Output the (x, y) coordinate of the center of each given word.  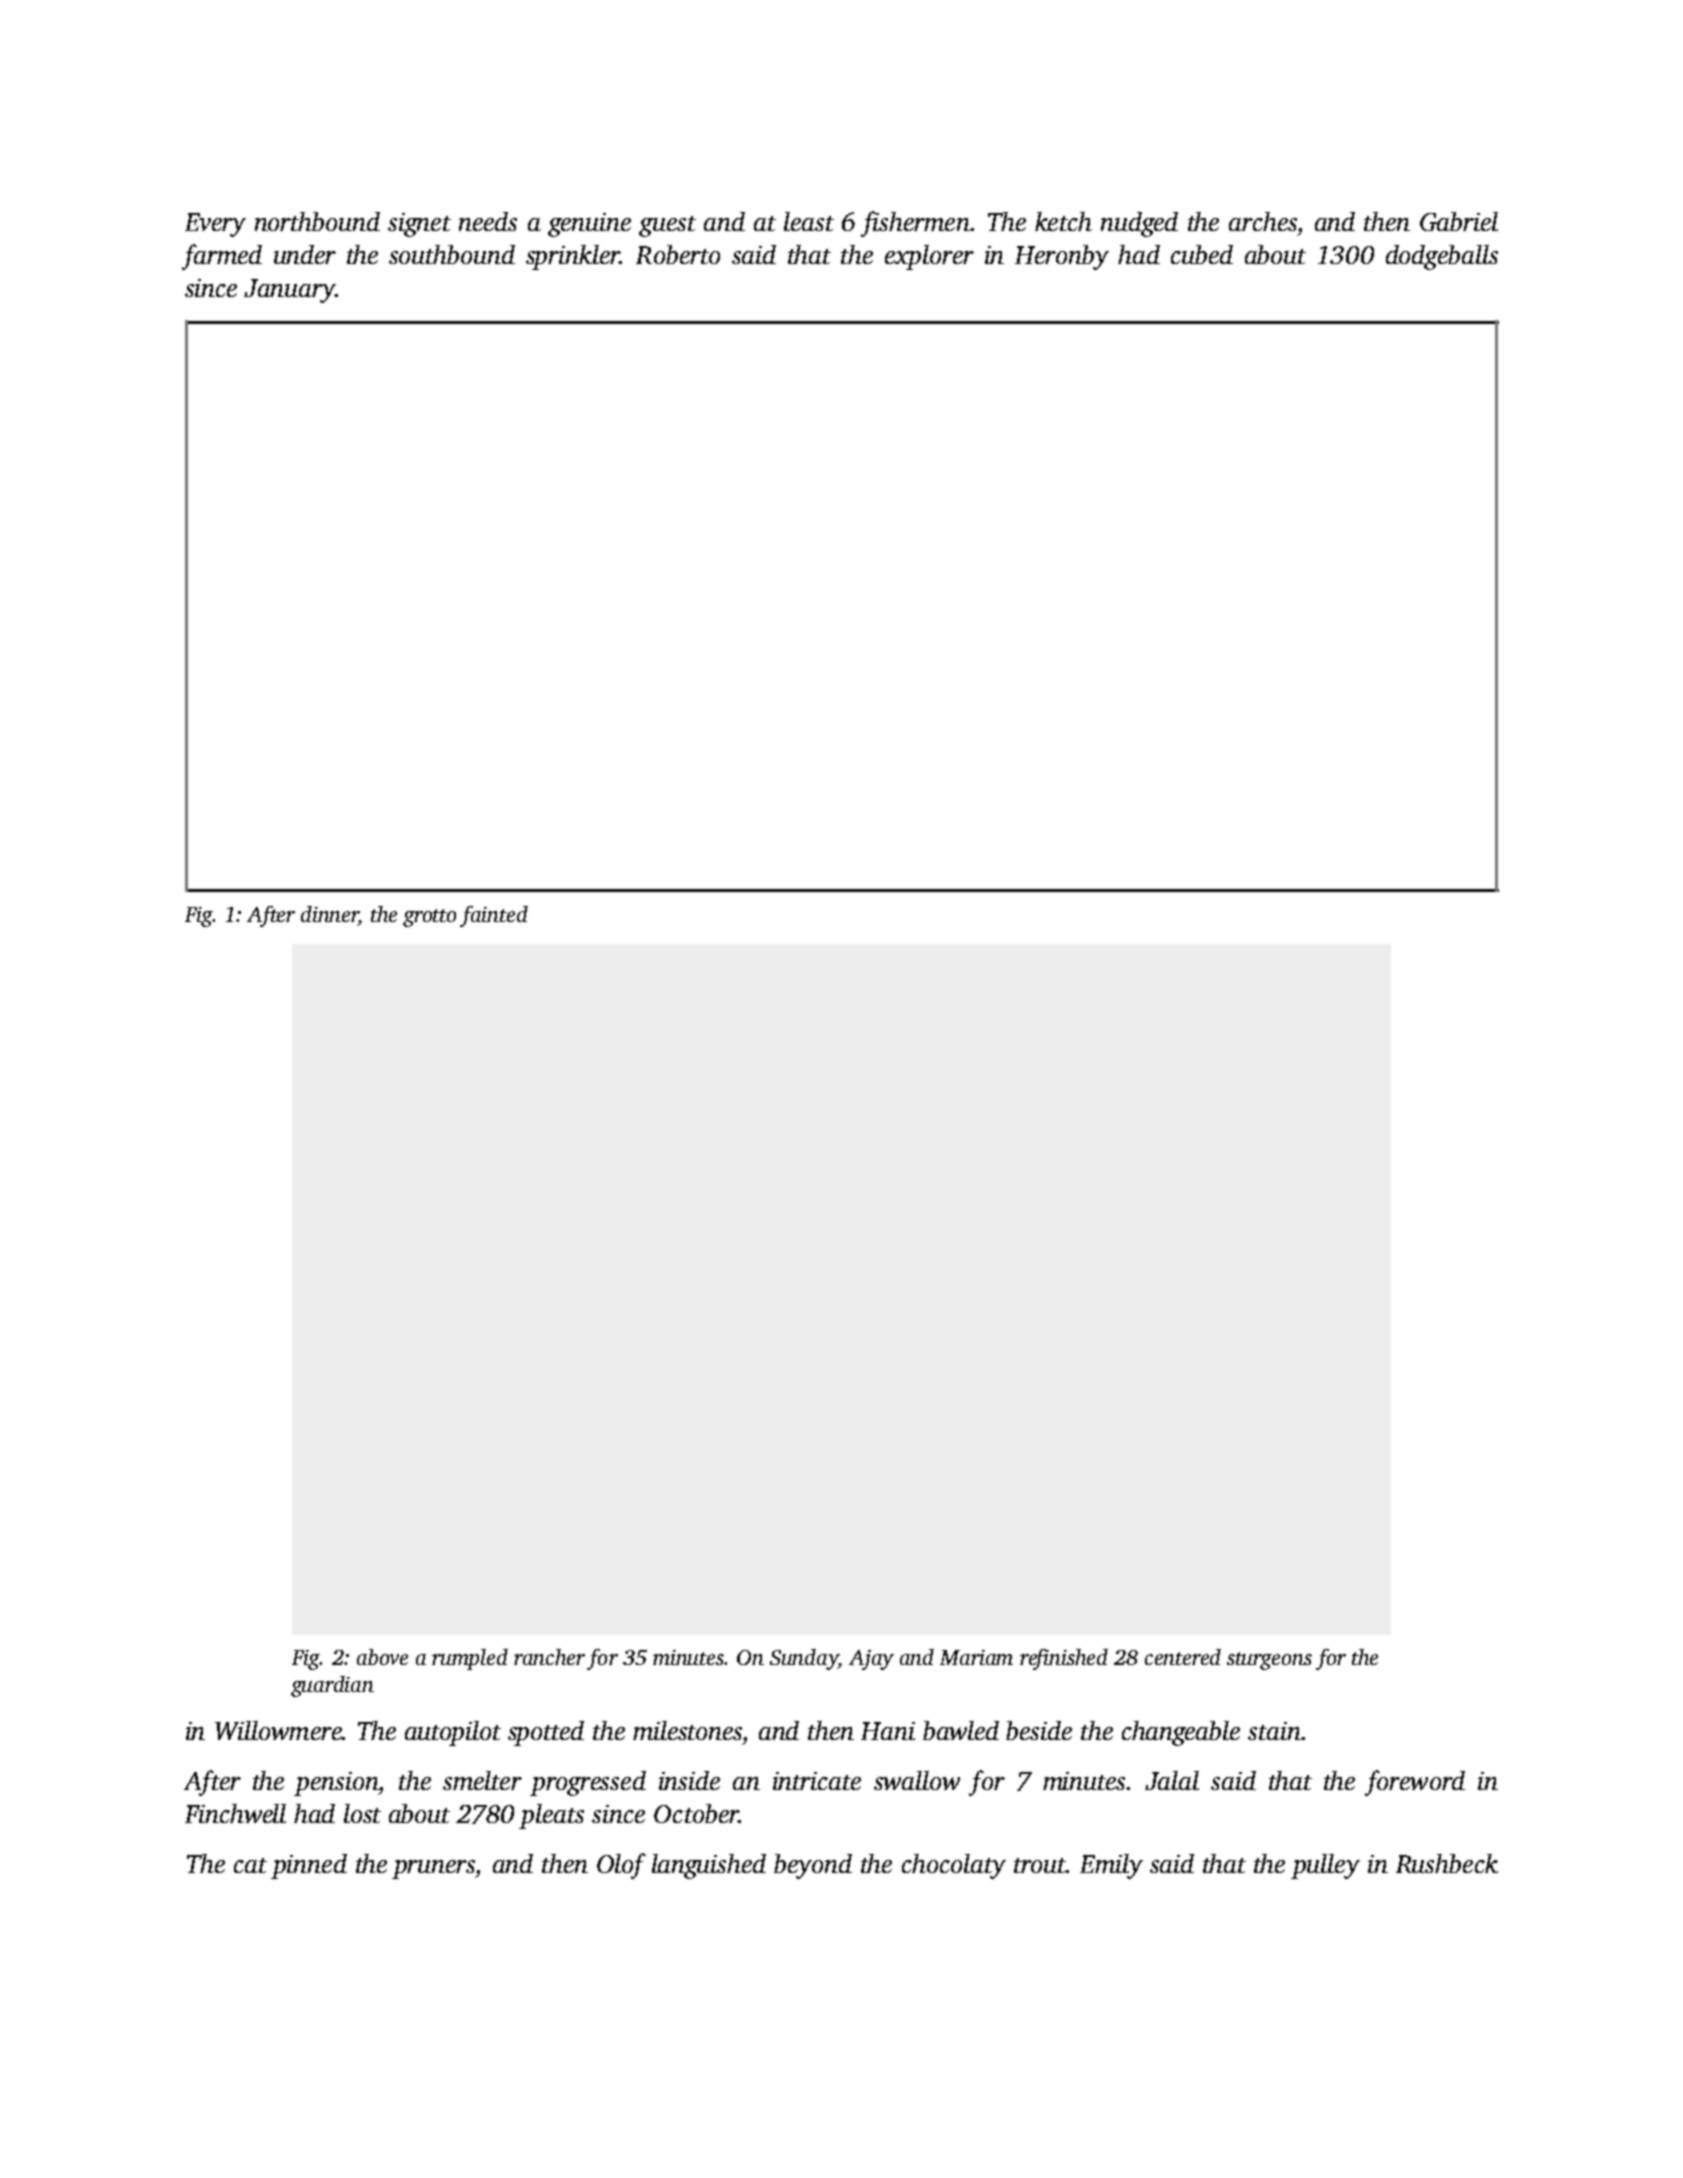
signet (419, 225)
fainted (494, 916)
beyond (813, 1866)
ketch (1063, 221)
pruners (433, 1869)
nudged (1139, 224)
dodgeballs (1442, 257)
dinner (330, 915)
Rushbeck (1447, 1863)
